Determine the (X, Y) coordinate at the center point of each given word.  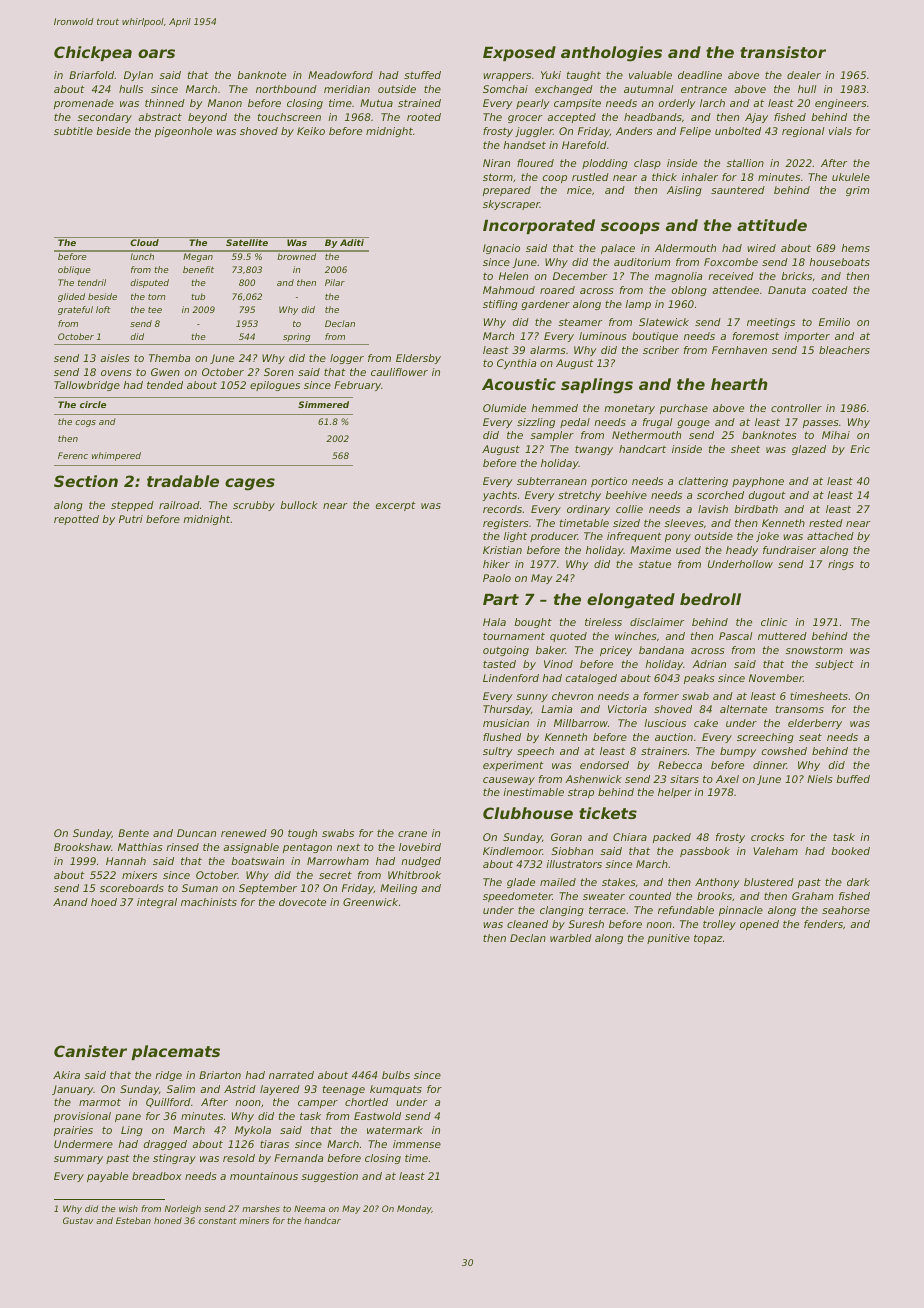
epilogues (275, 386)
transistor (783, 52)
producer (554, 537)
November (776, 678)
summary (78, 1160)
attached (830, 536)
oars (156, 53)
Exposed (519, 53)
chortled (366, 1102)
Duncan (196, 833)
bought (533, 623)
